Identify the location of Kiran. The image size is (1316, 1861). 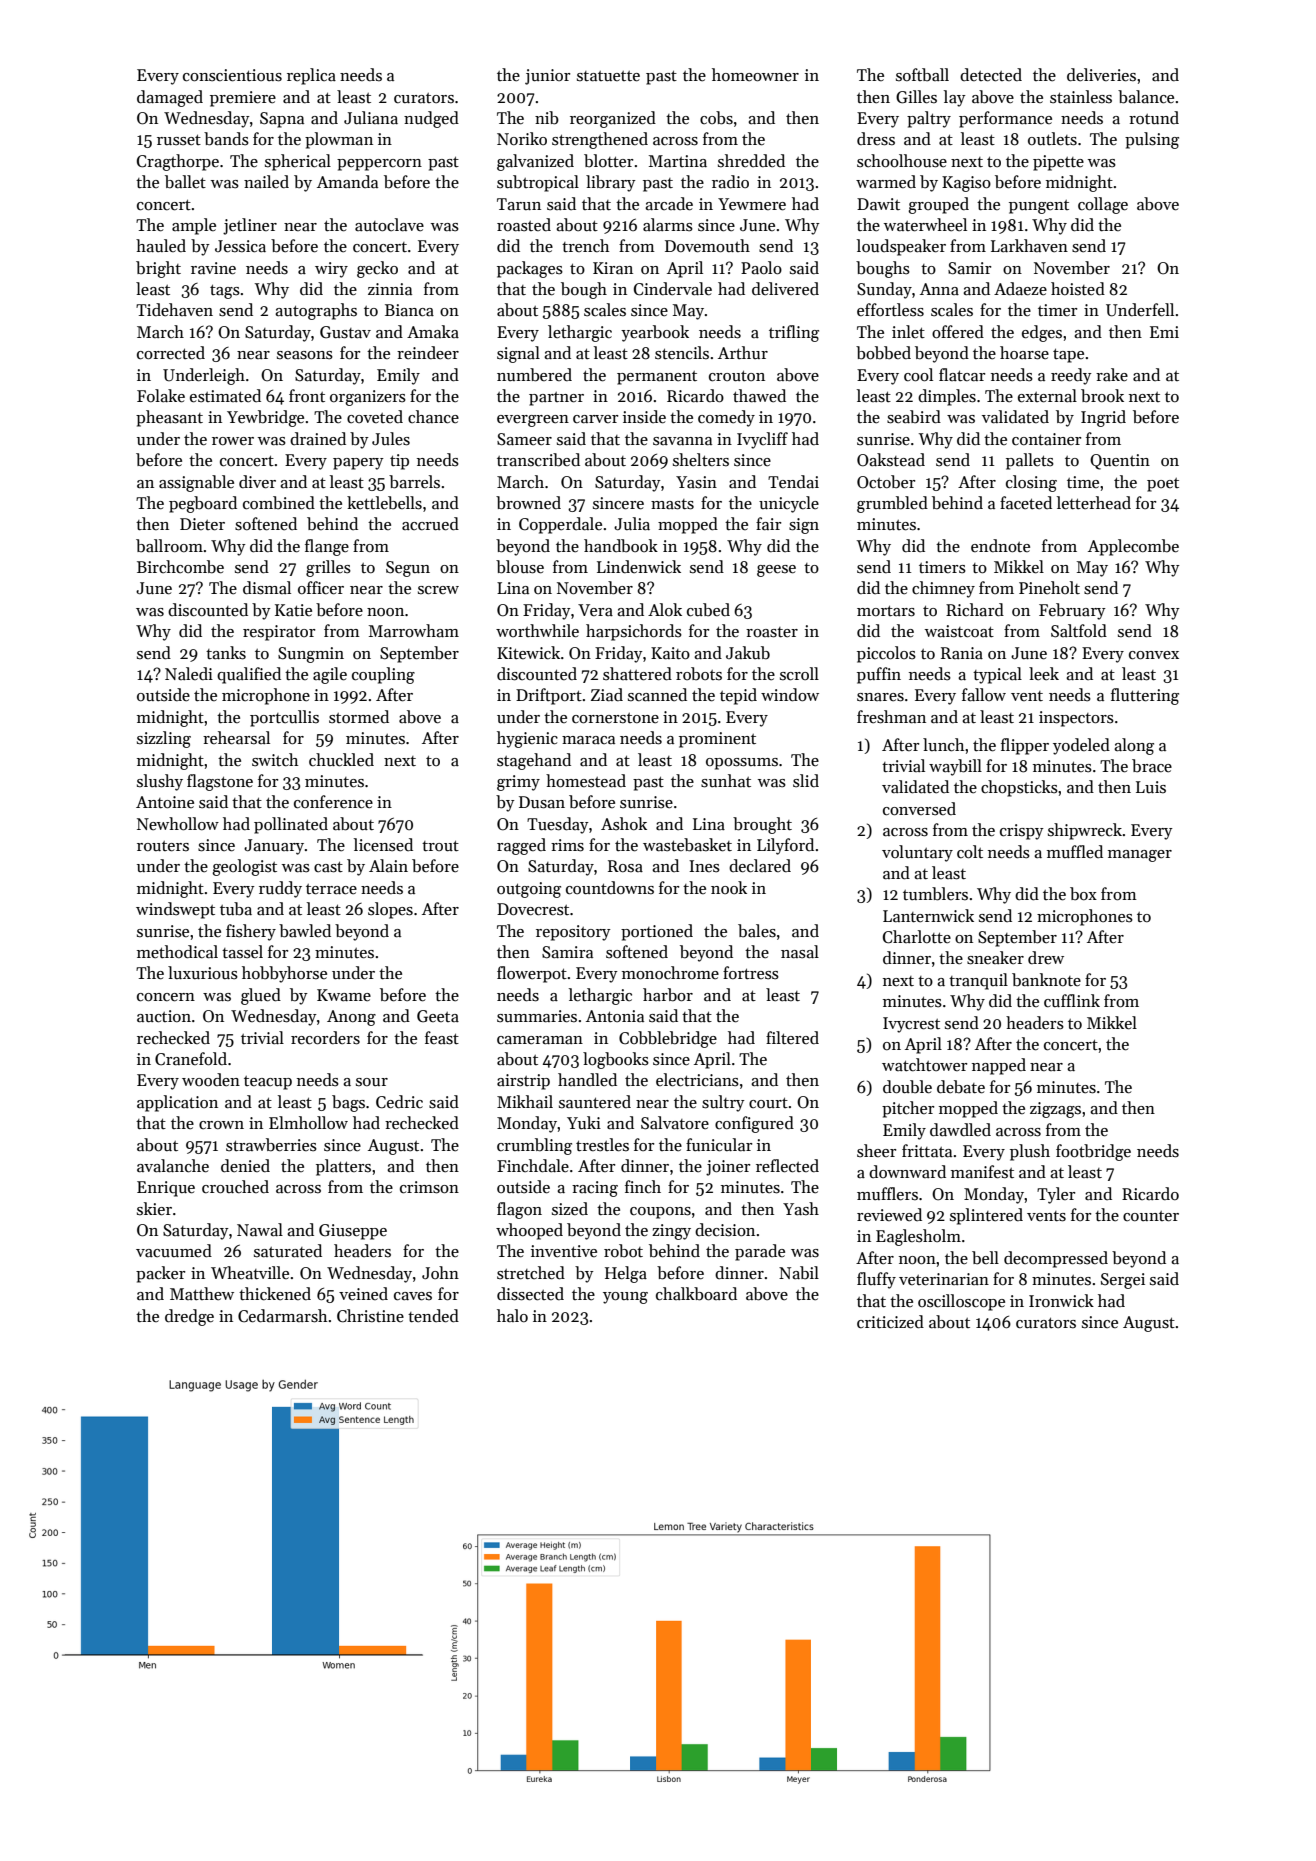
(613, 268).
